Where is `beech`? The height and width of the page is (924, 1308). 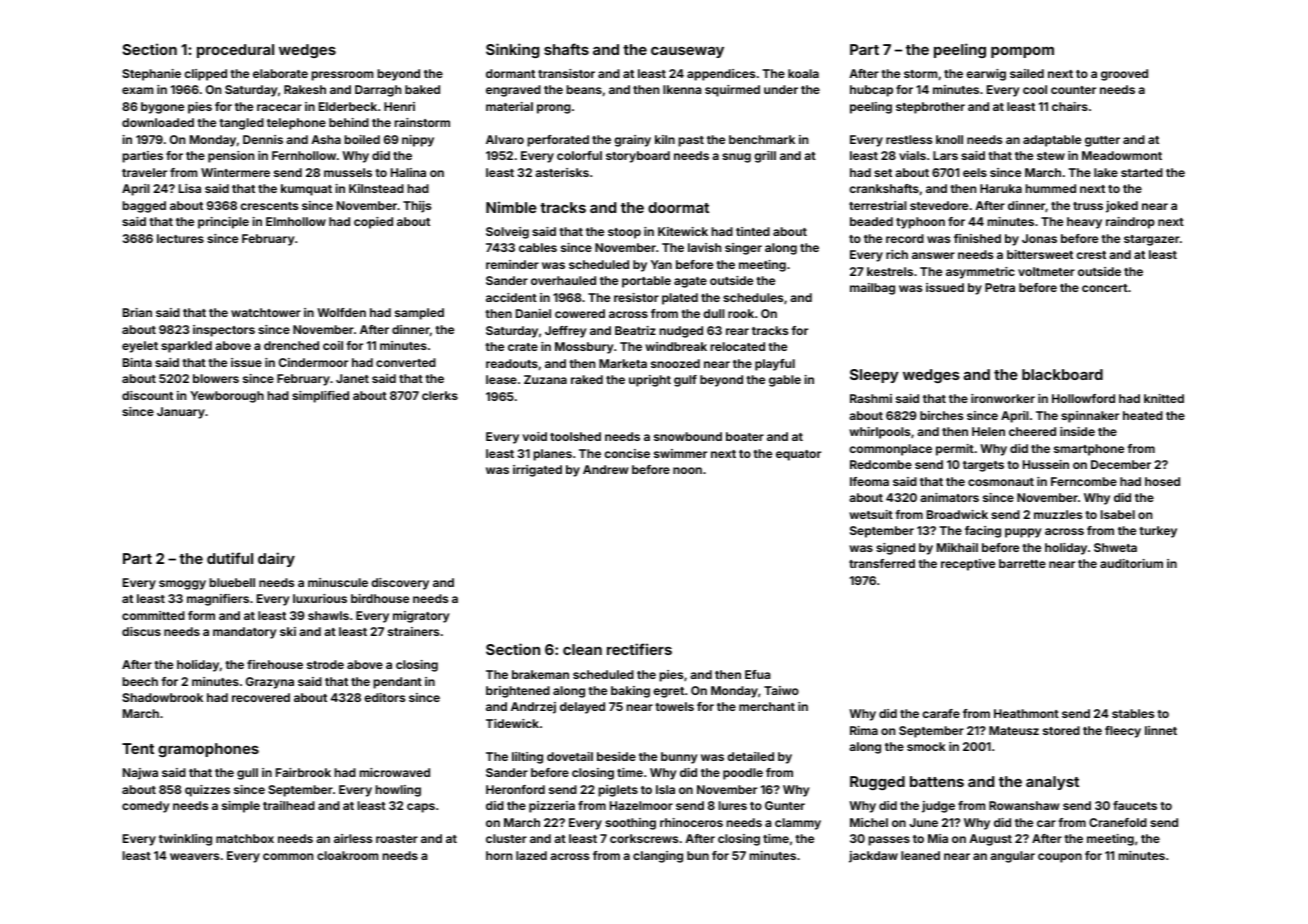 beech is located at coordinates (140, 681).
